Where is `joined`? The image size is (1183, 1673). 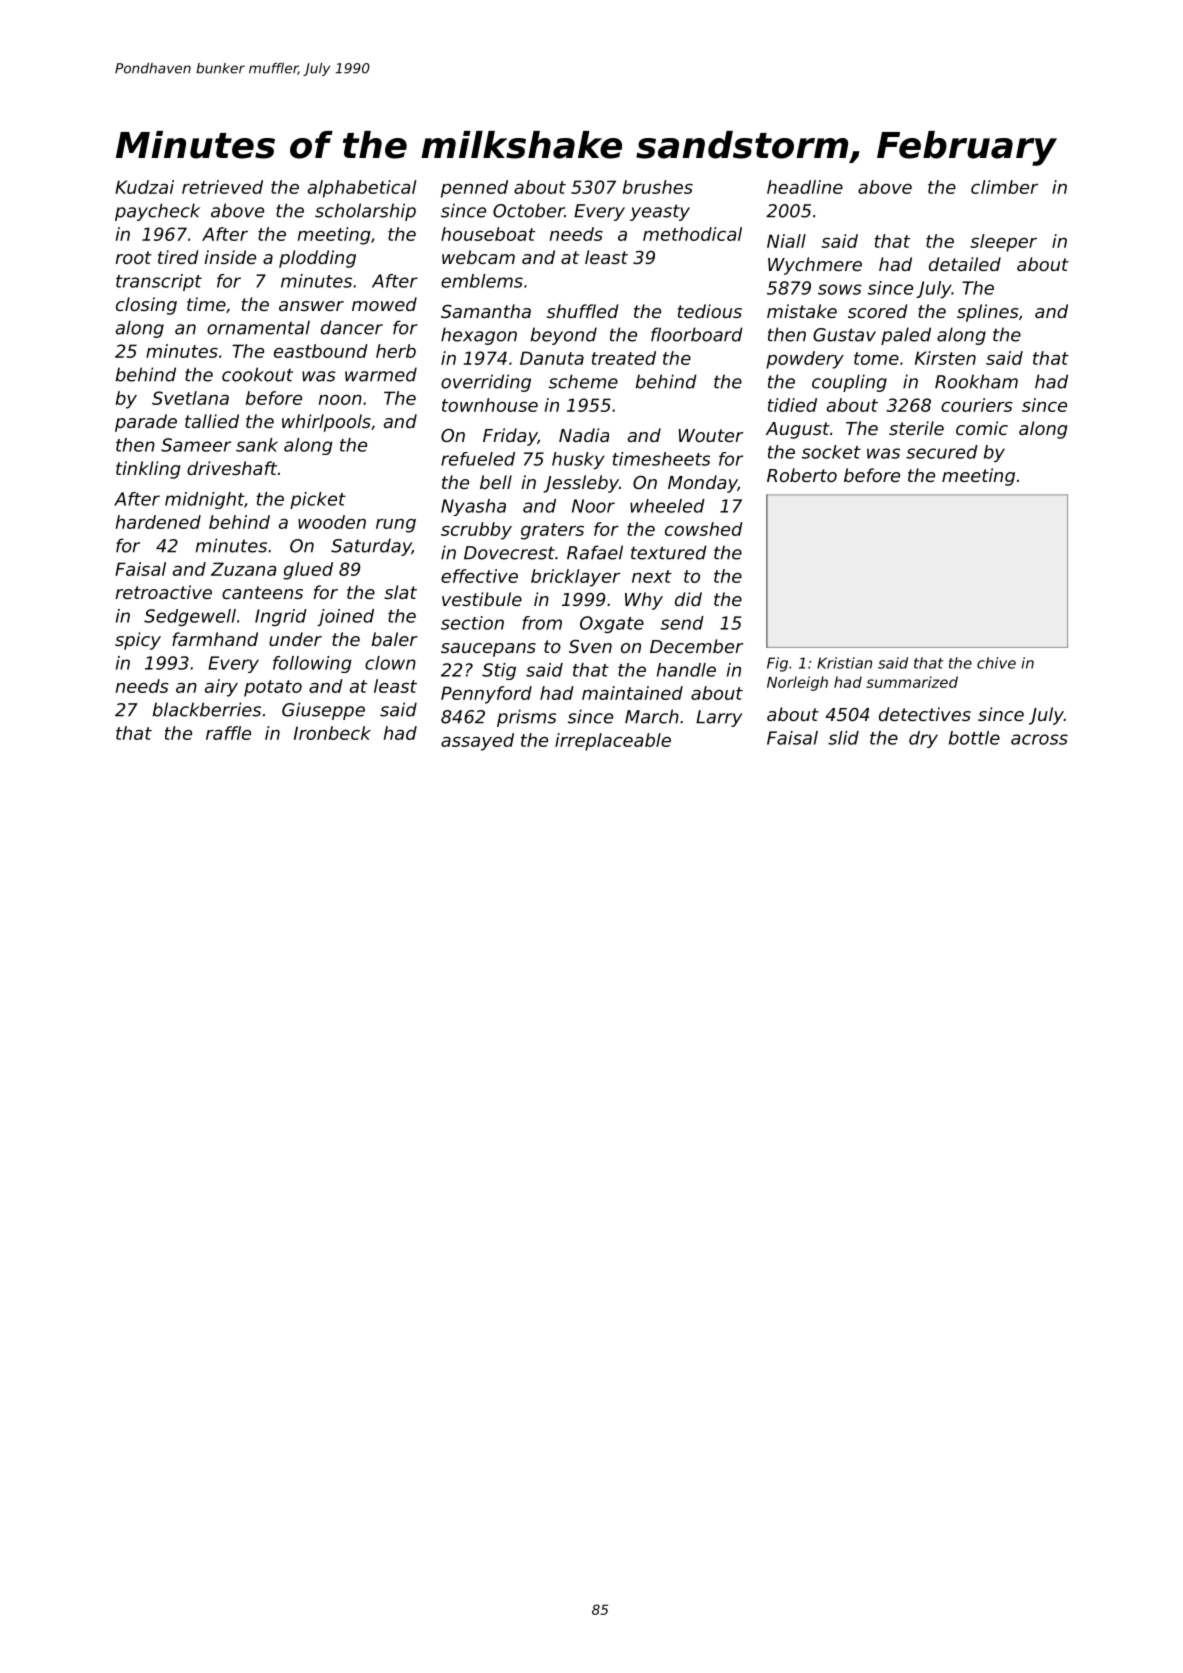
joined is located at coordinates (345, 617).
